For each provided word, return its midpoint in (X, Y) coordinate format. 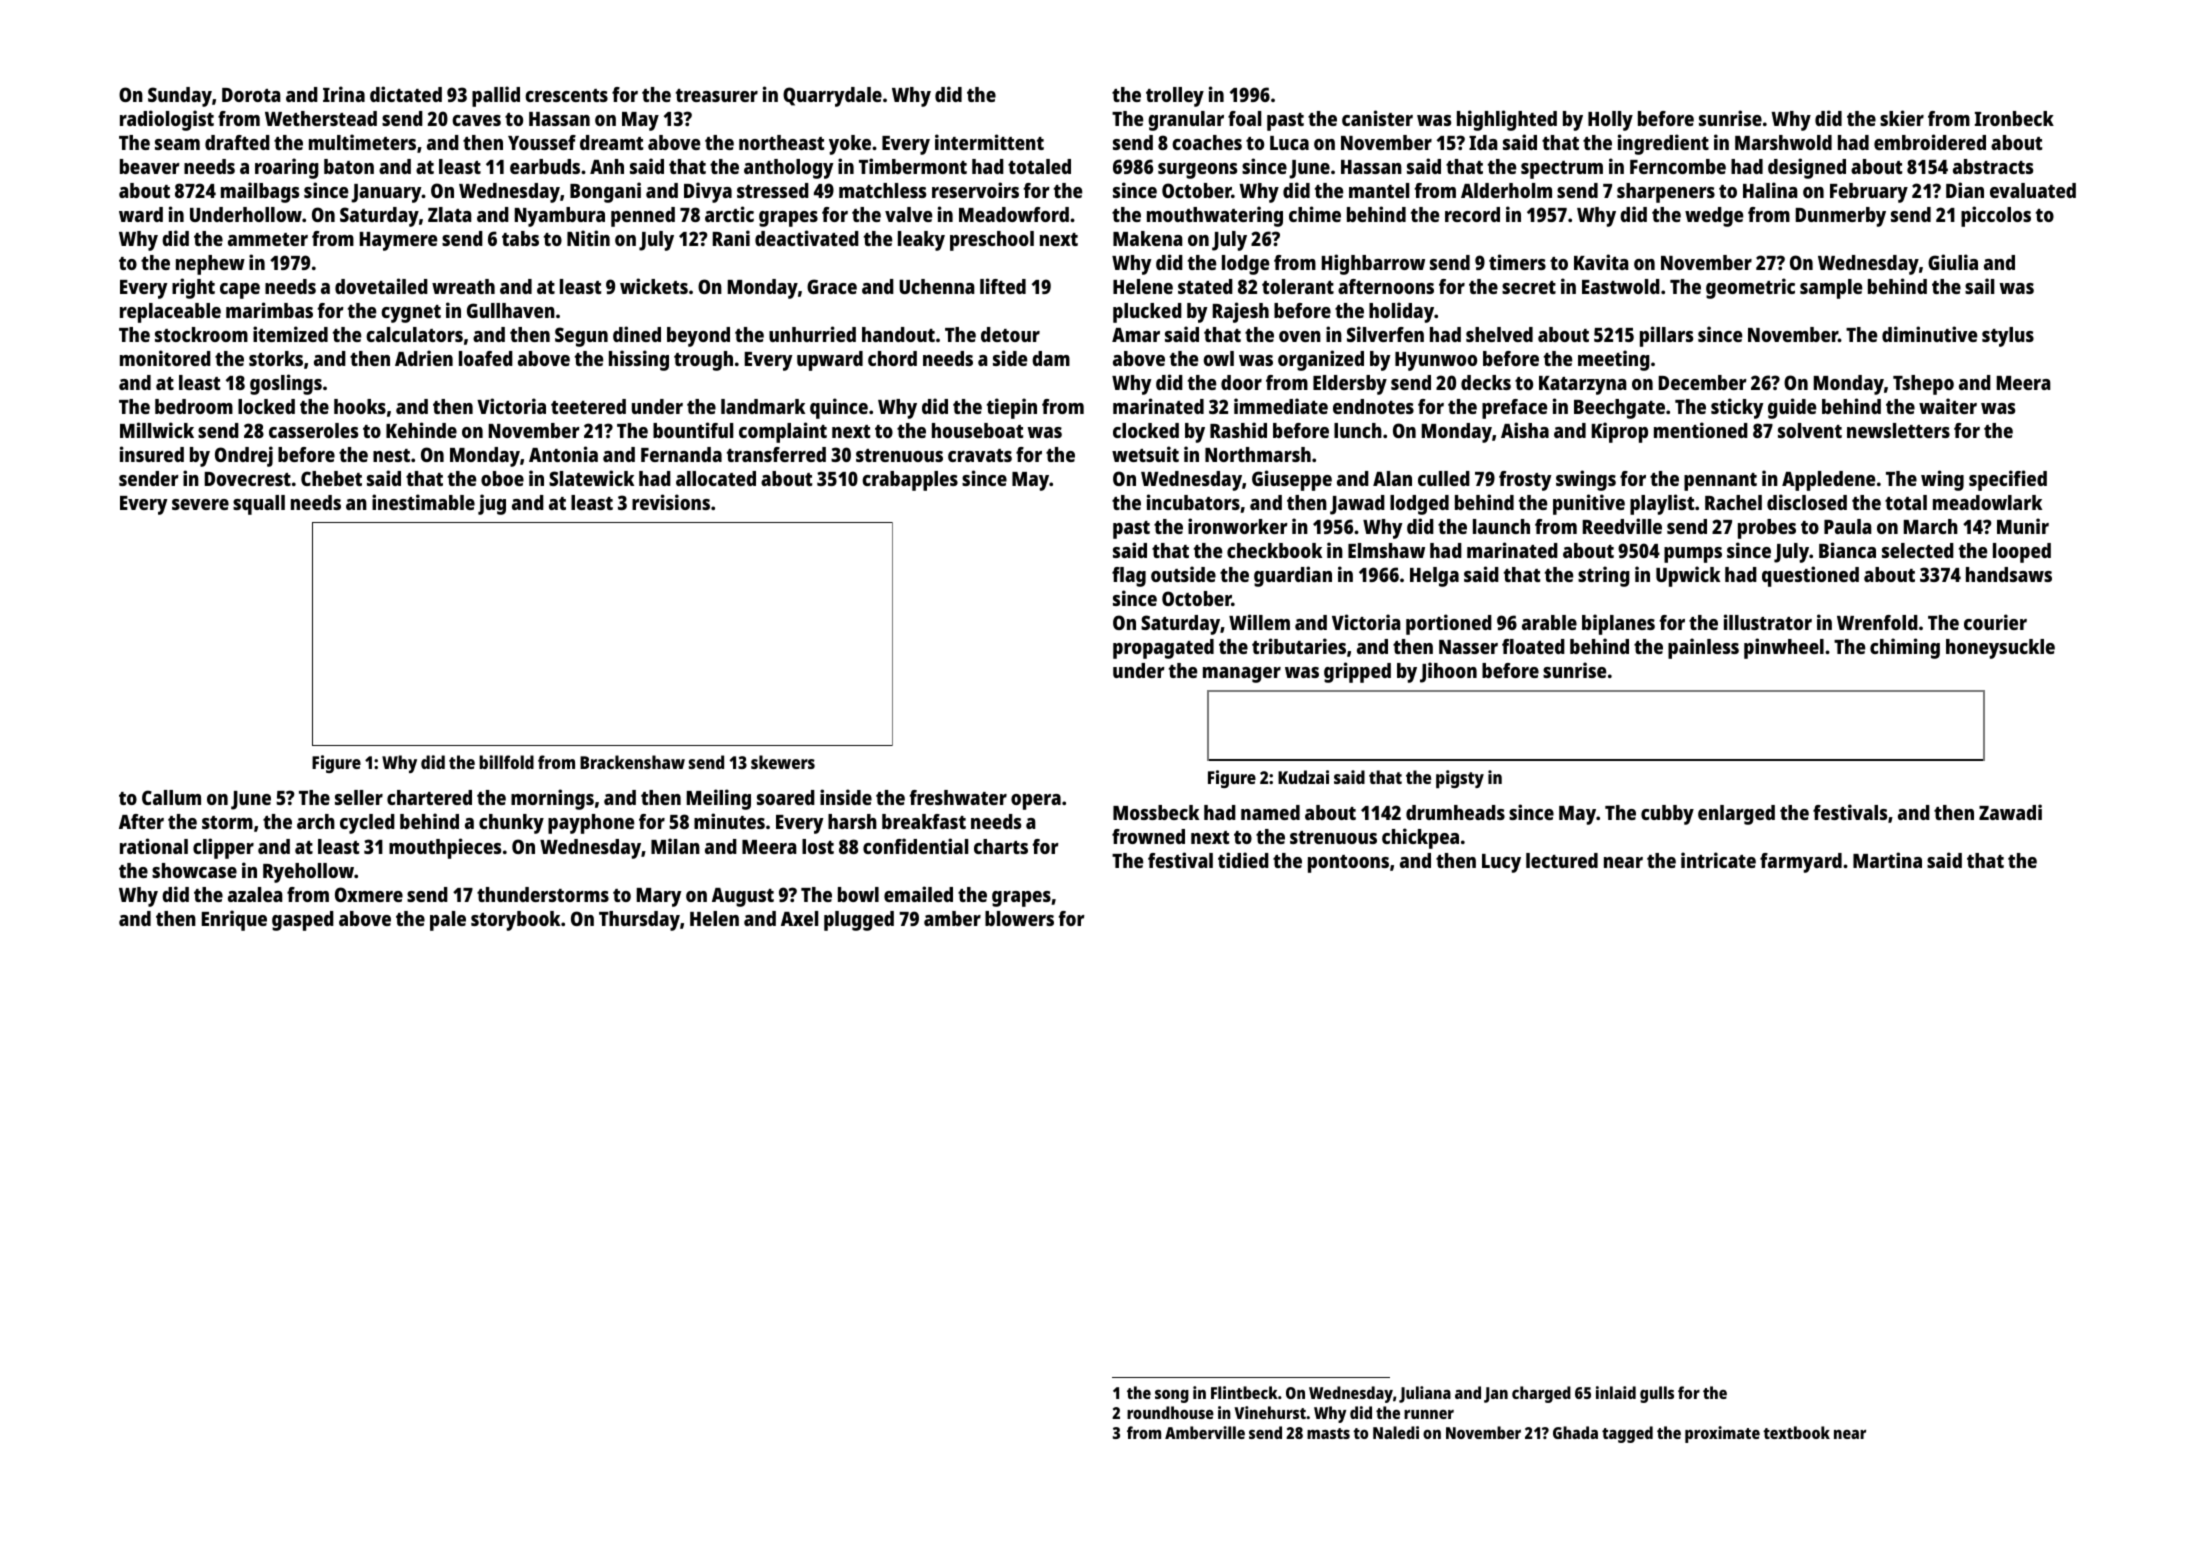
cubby (1667, 815)
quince (839, 408)
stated (1205, 286)
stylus (2008, 337)
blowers (1019, 918)
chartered (429, 797)
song (1172, 1396)
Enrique (234, 920)
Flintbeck (1244, 1392)
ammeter (268, 239)
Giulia (1953, 262)
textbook (1796, 1432)
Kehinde (421, 430)
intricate (1718, 860)
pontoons (1348, 864)
